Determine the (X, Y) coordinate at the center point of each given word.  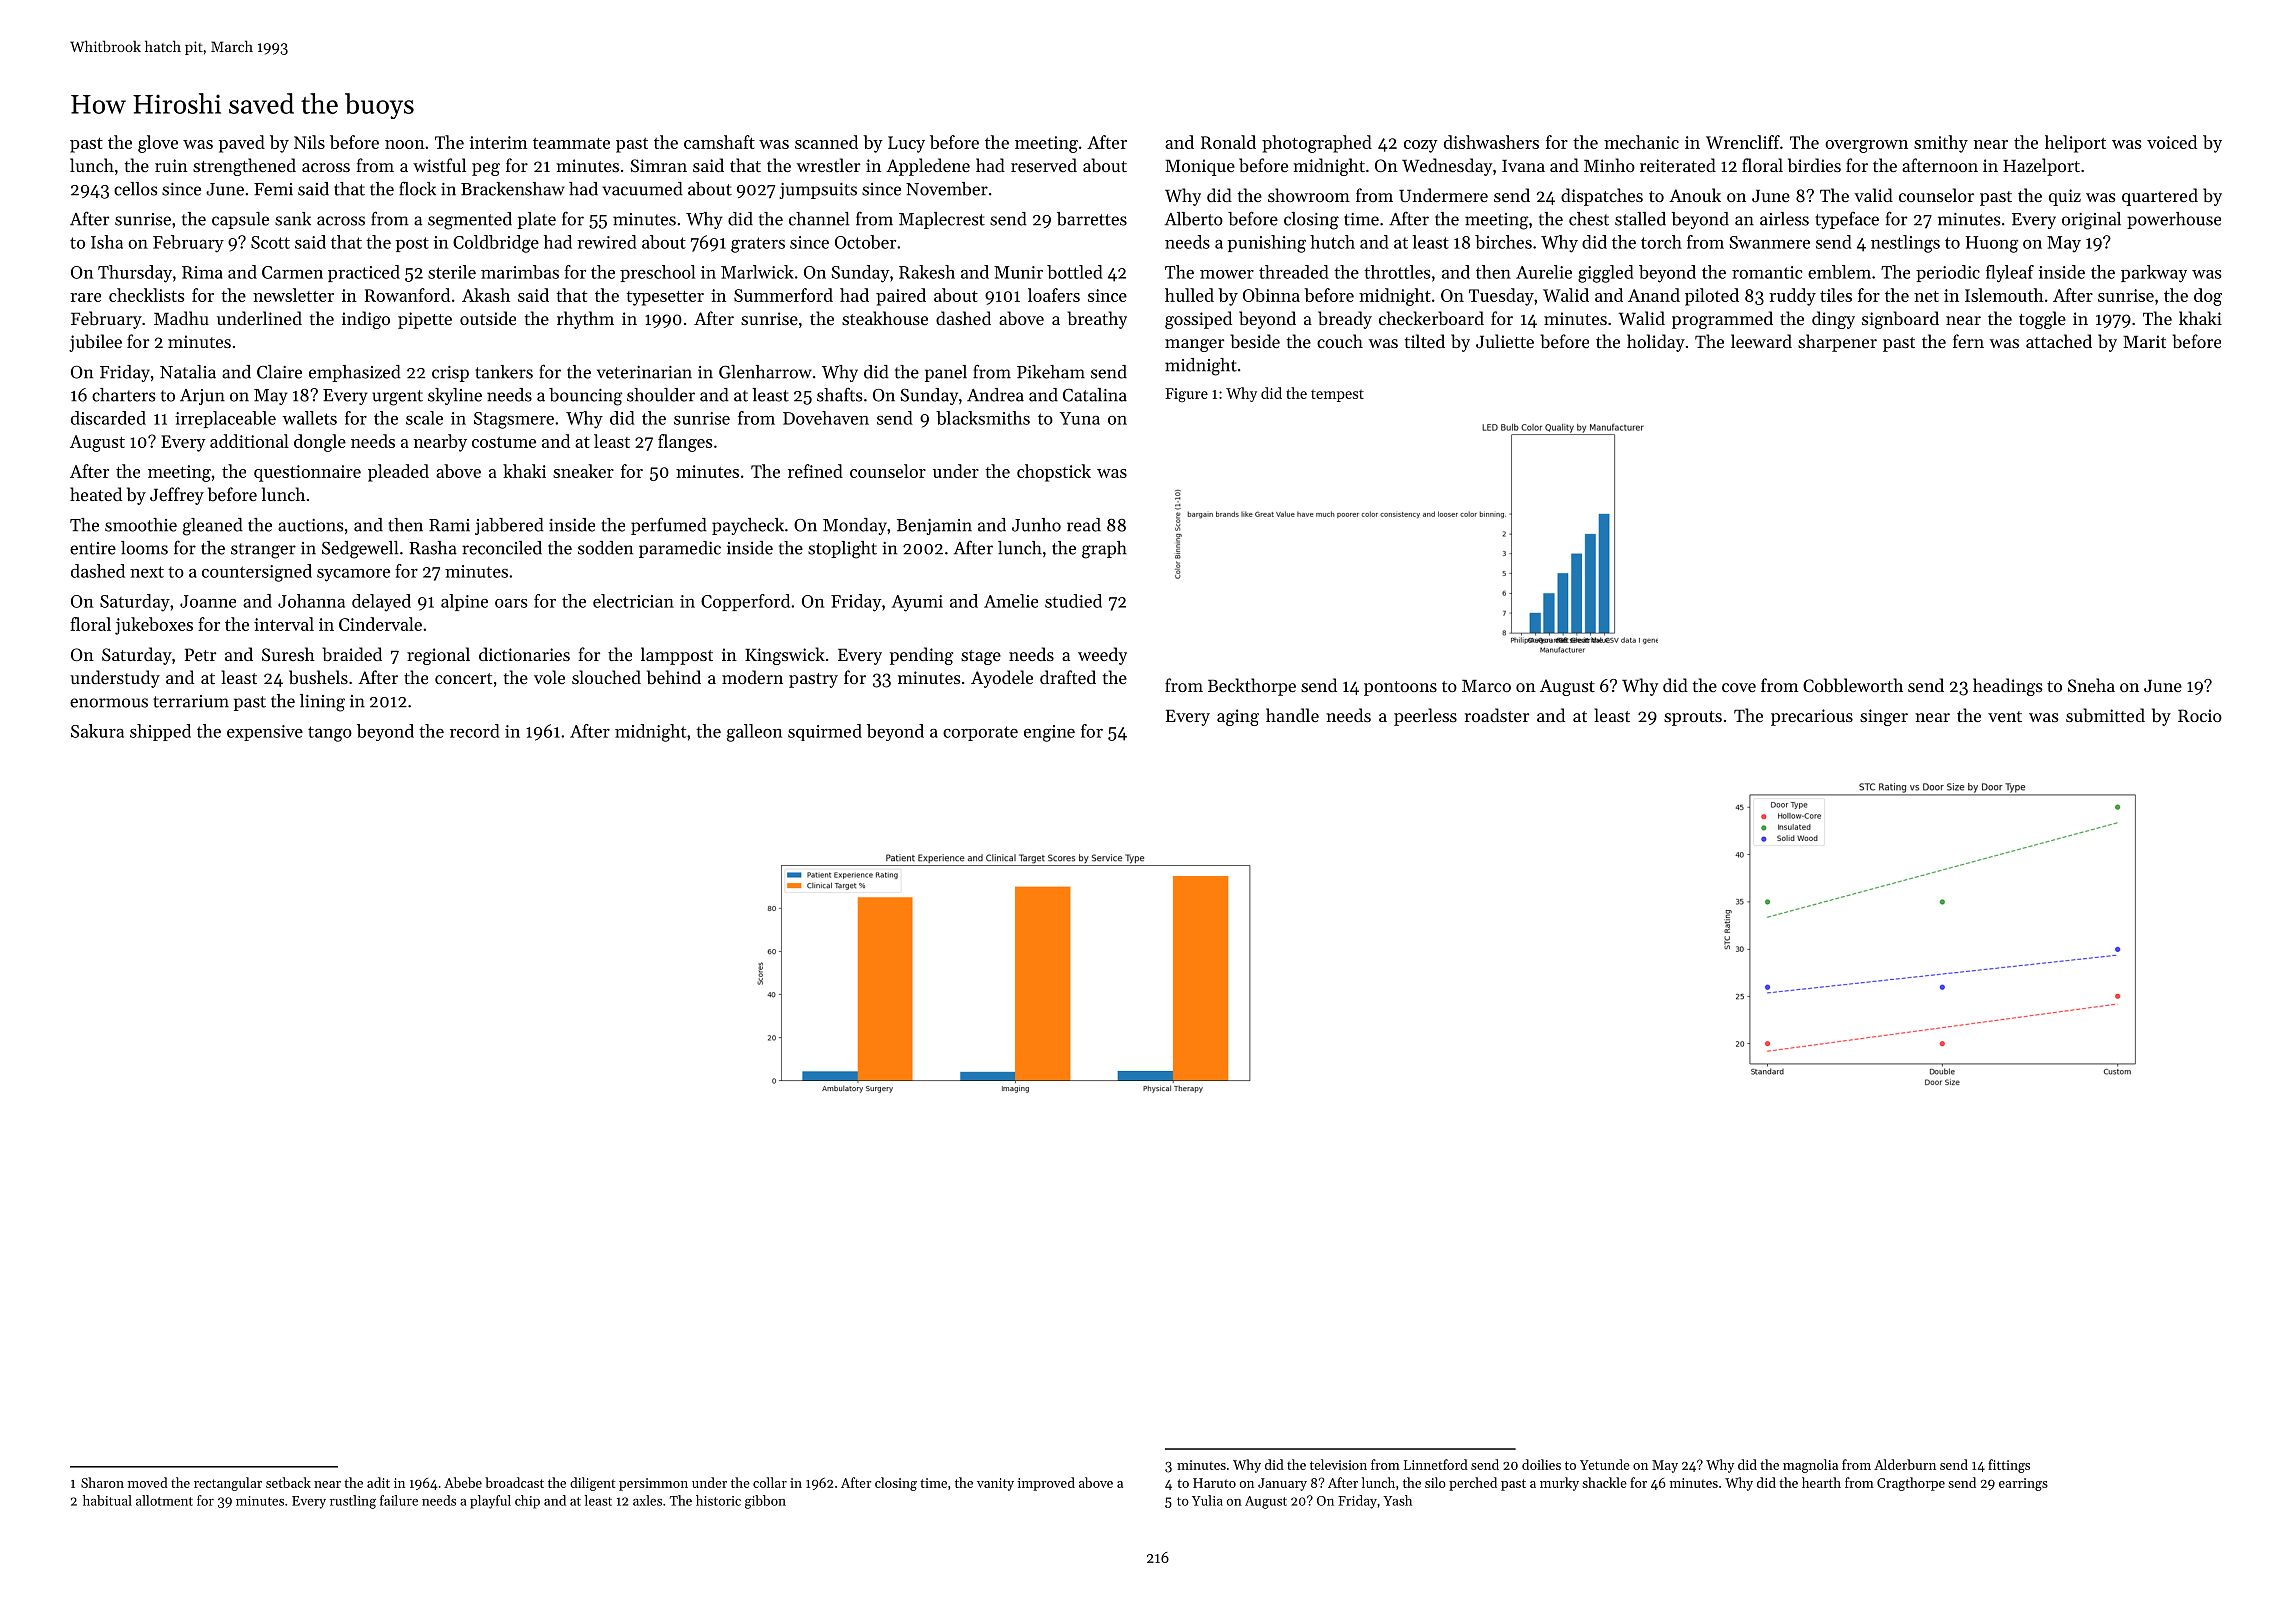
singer (1884, 717)
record (475, 731)
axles (647, 1500)
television (1338, 1464)
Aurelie (1544, 272)
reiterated (1678, 165)
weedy (1102, 656)
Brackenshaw (513, 189)
